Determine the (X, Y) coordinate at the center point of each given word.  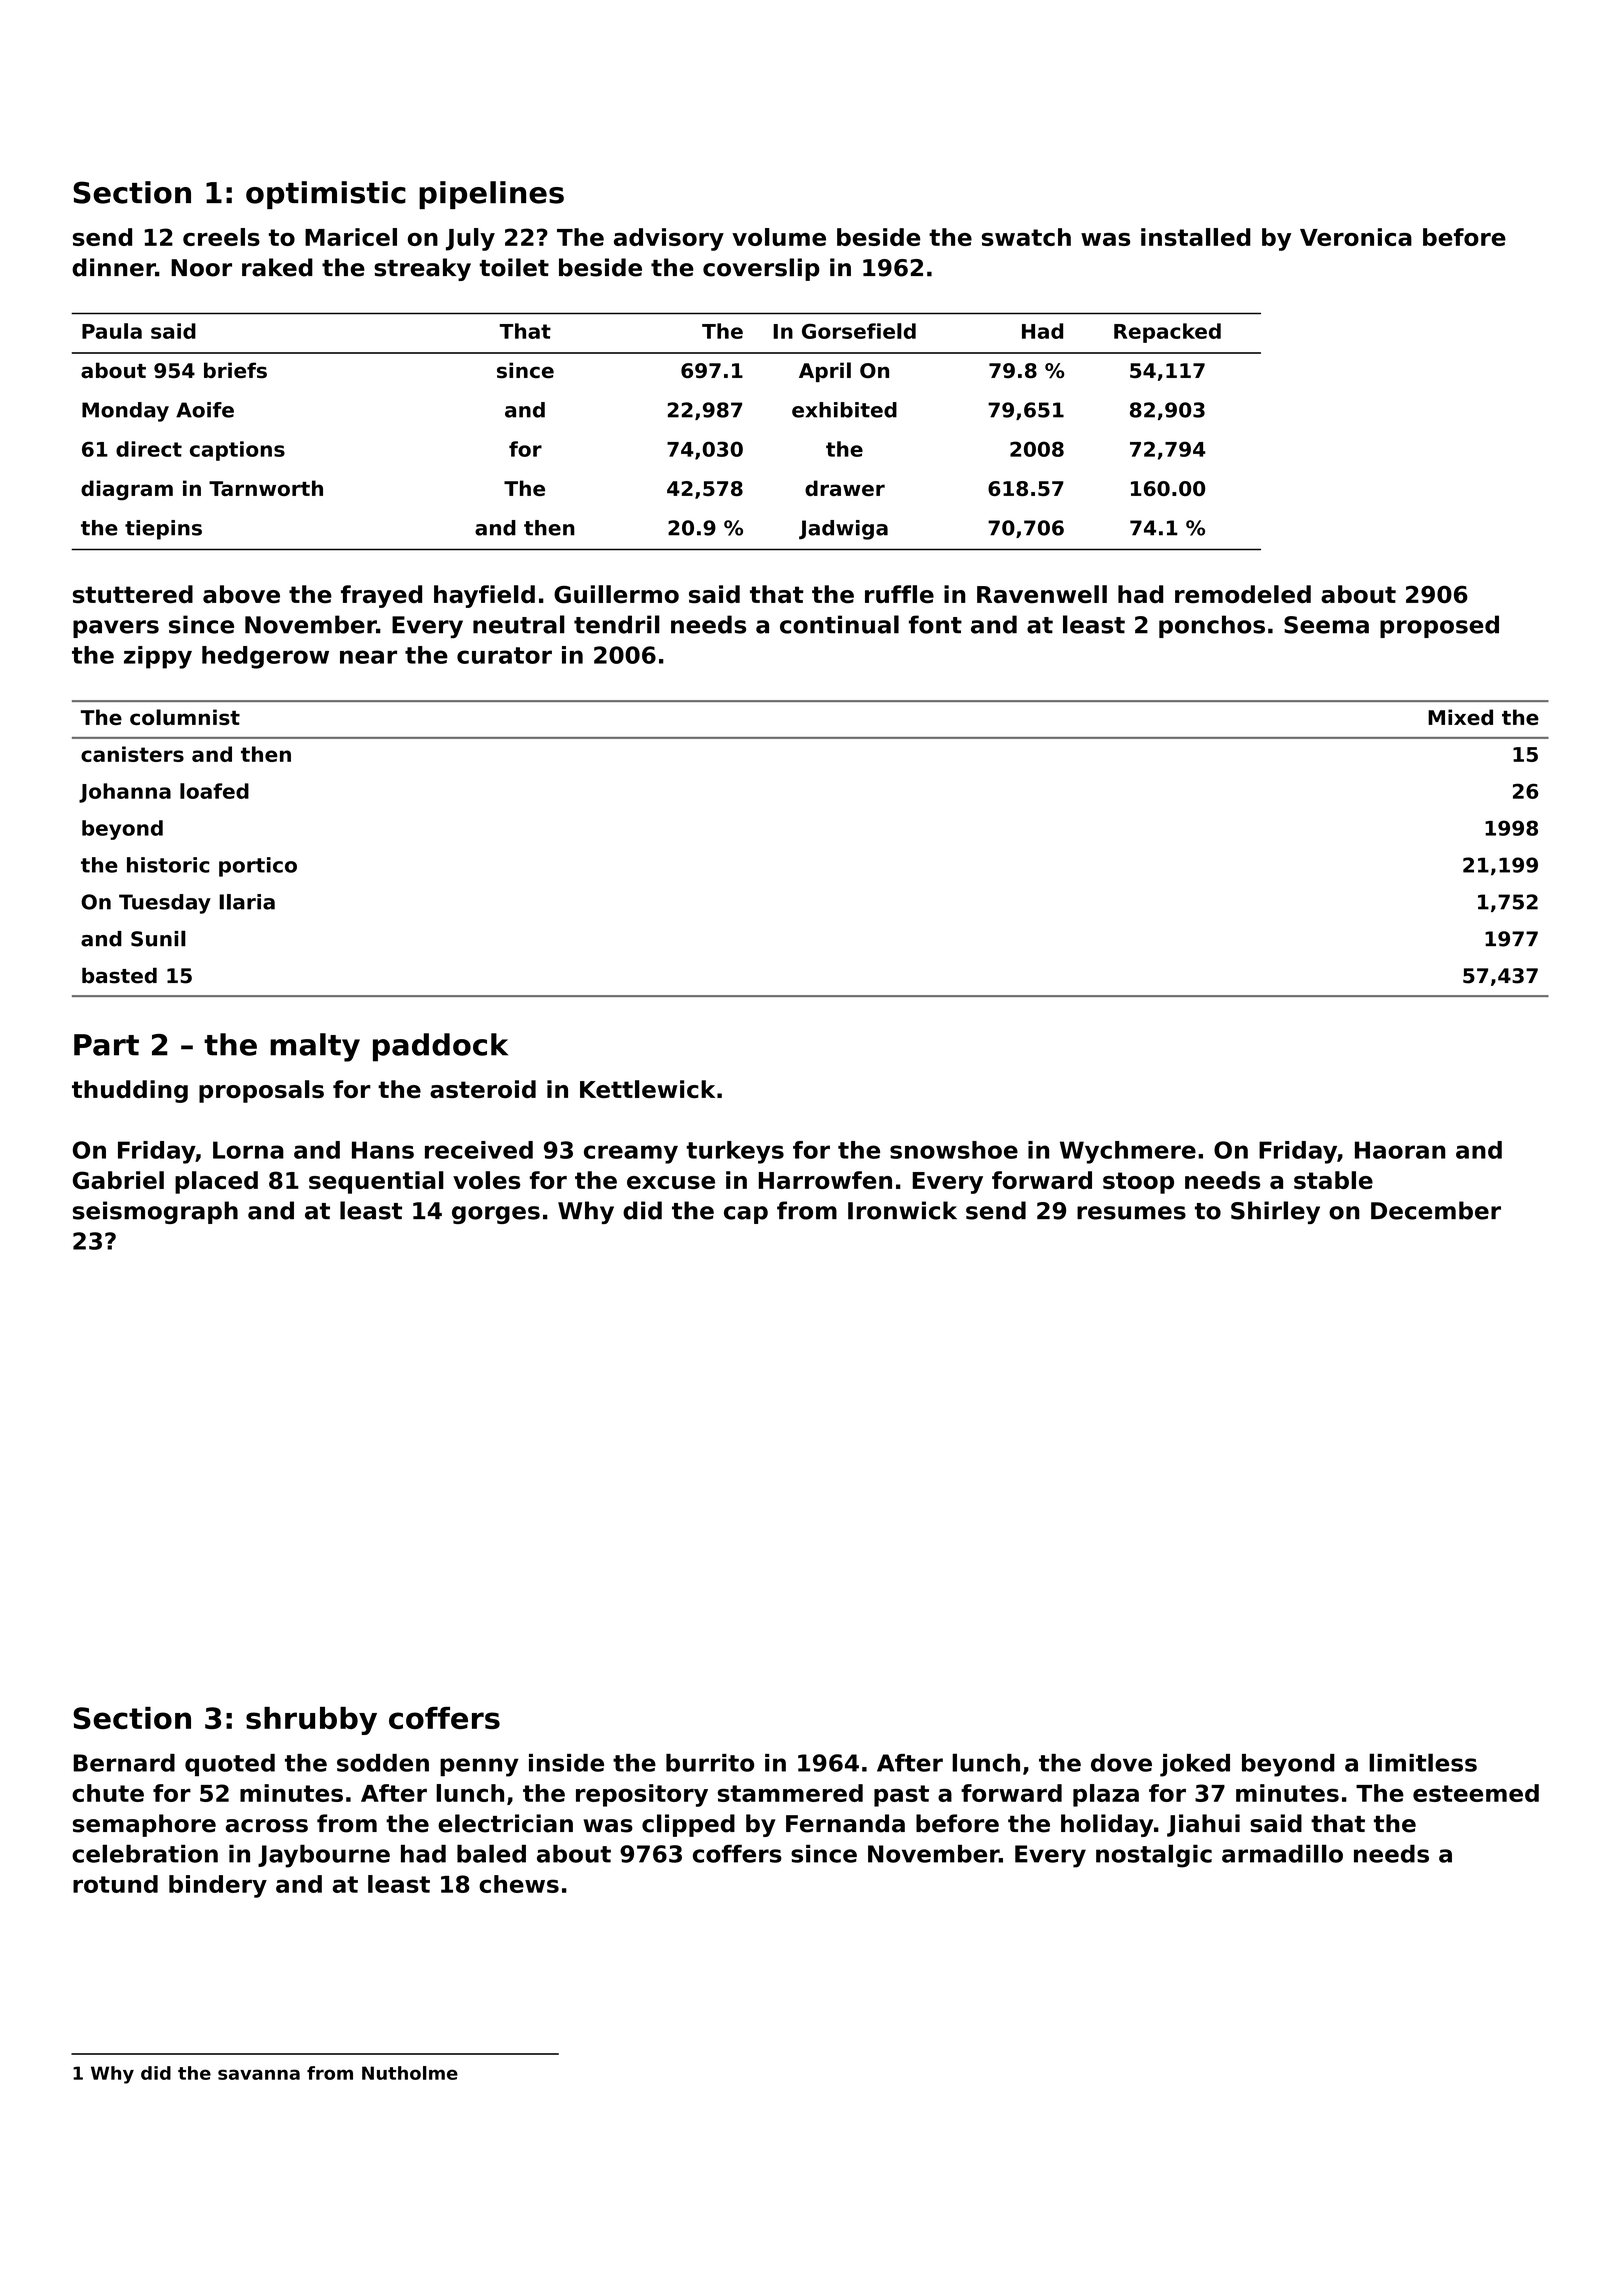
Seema (1326, 625)
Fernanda (845, 1823)
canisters (132, 754)
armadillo (1282, 1853)
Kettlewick (647, 1089)
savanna (259, 2074)
